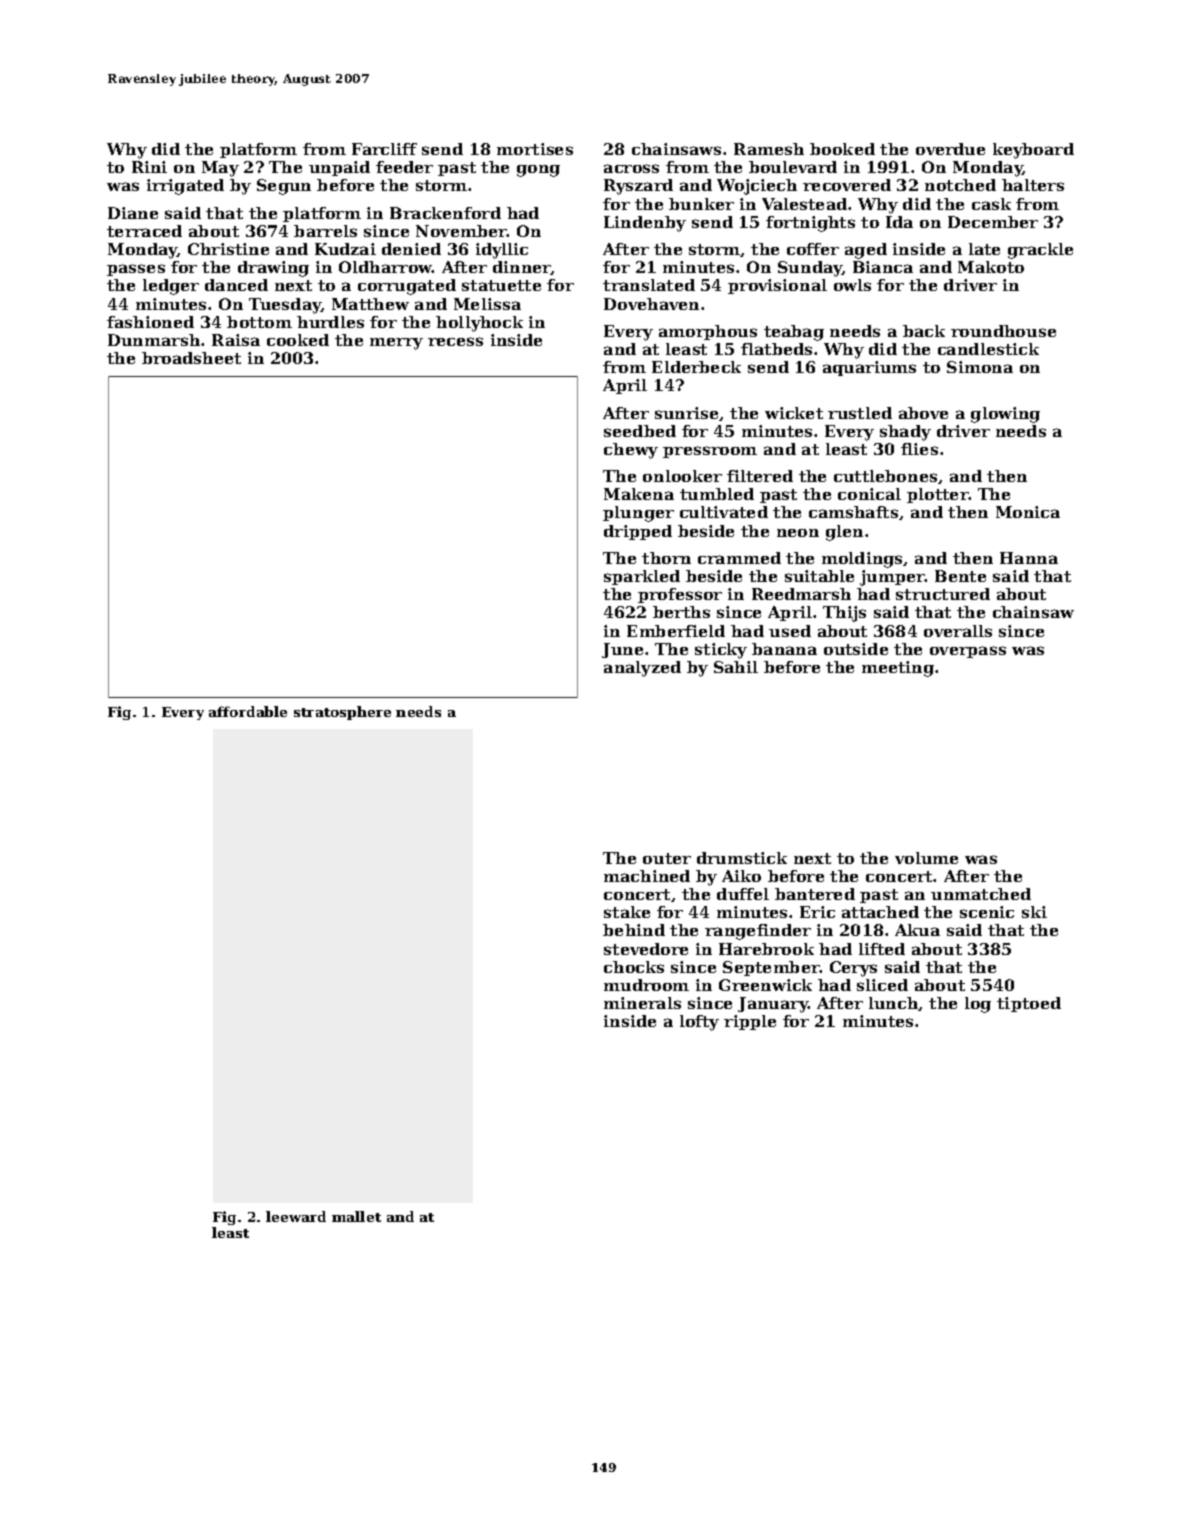 This page has width=1182, height=1530. I want to click on machined, so click(647, 876).
